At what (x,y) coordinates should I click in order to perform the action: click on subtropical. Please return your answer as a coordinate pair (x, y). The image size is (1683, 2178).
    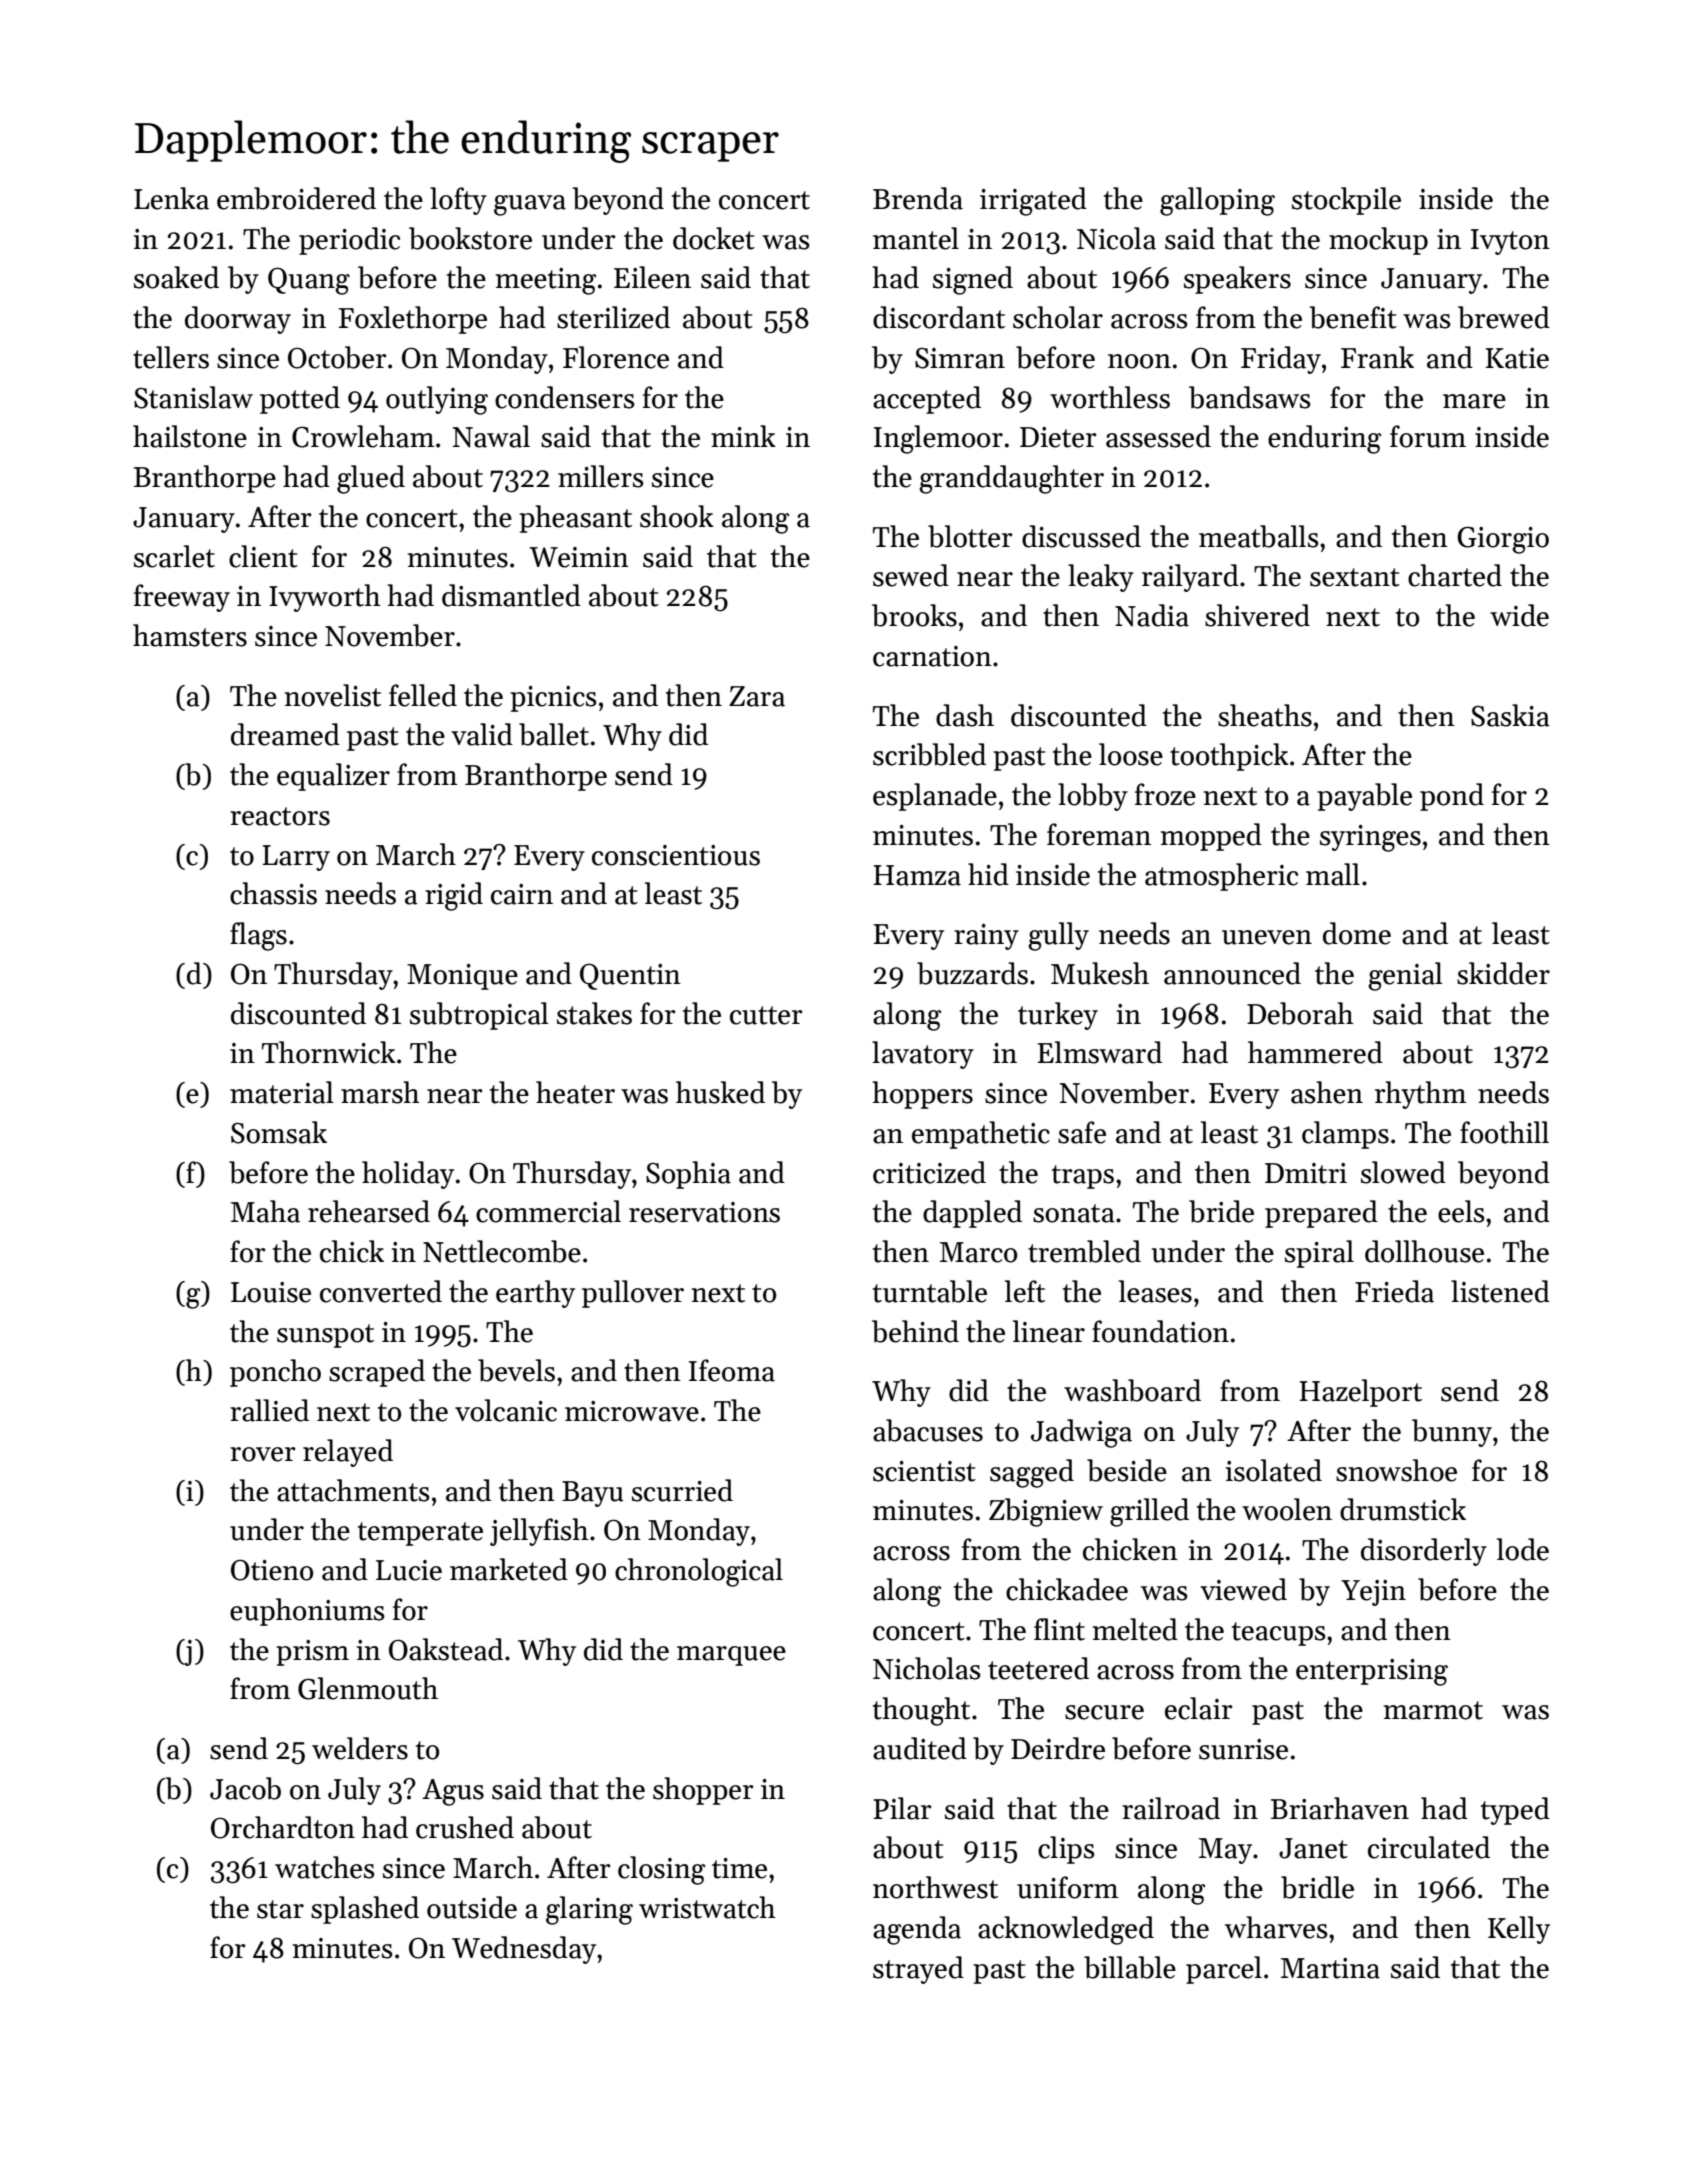
    Looking at the image, I should click on (479, 1016).
